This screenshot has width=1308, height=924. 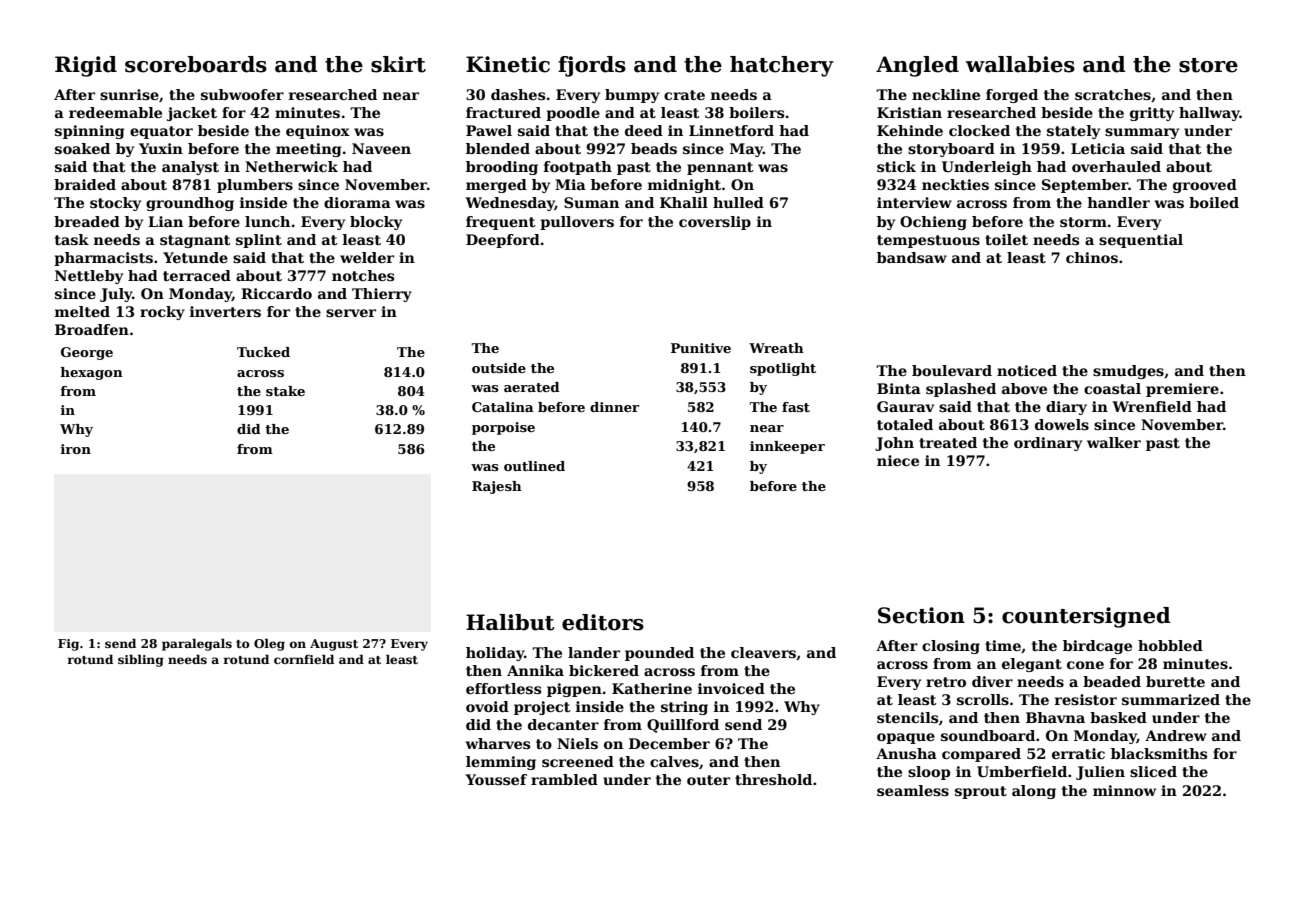 What do you see at coordinates (141, 660) in the screenshot?
I see `sibling` at bounding box center [141, 660].
